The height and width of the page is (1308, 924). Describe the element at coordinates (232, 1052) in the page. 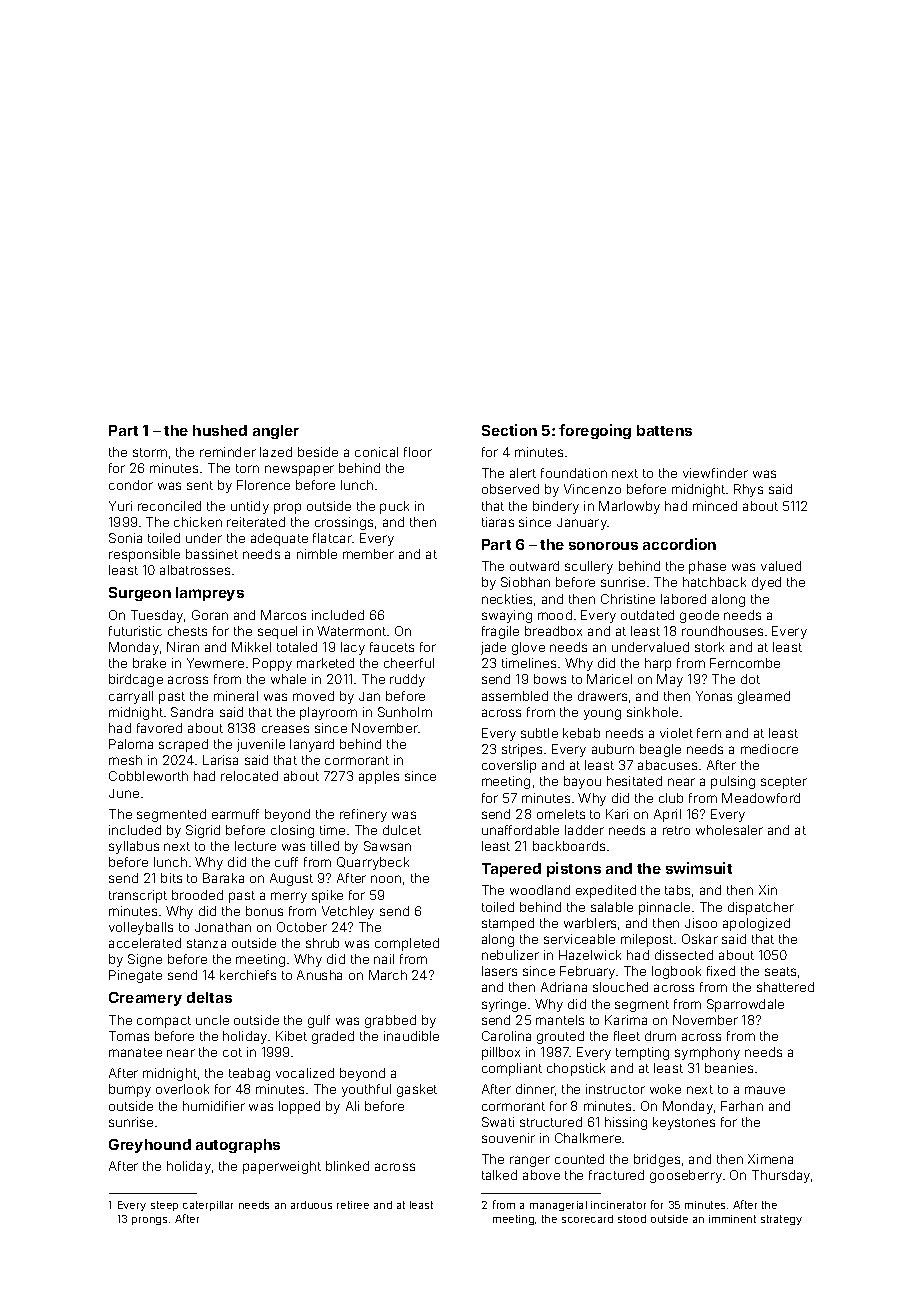

I see `cot` at that location.
